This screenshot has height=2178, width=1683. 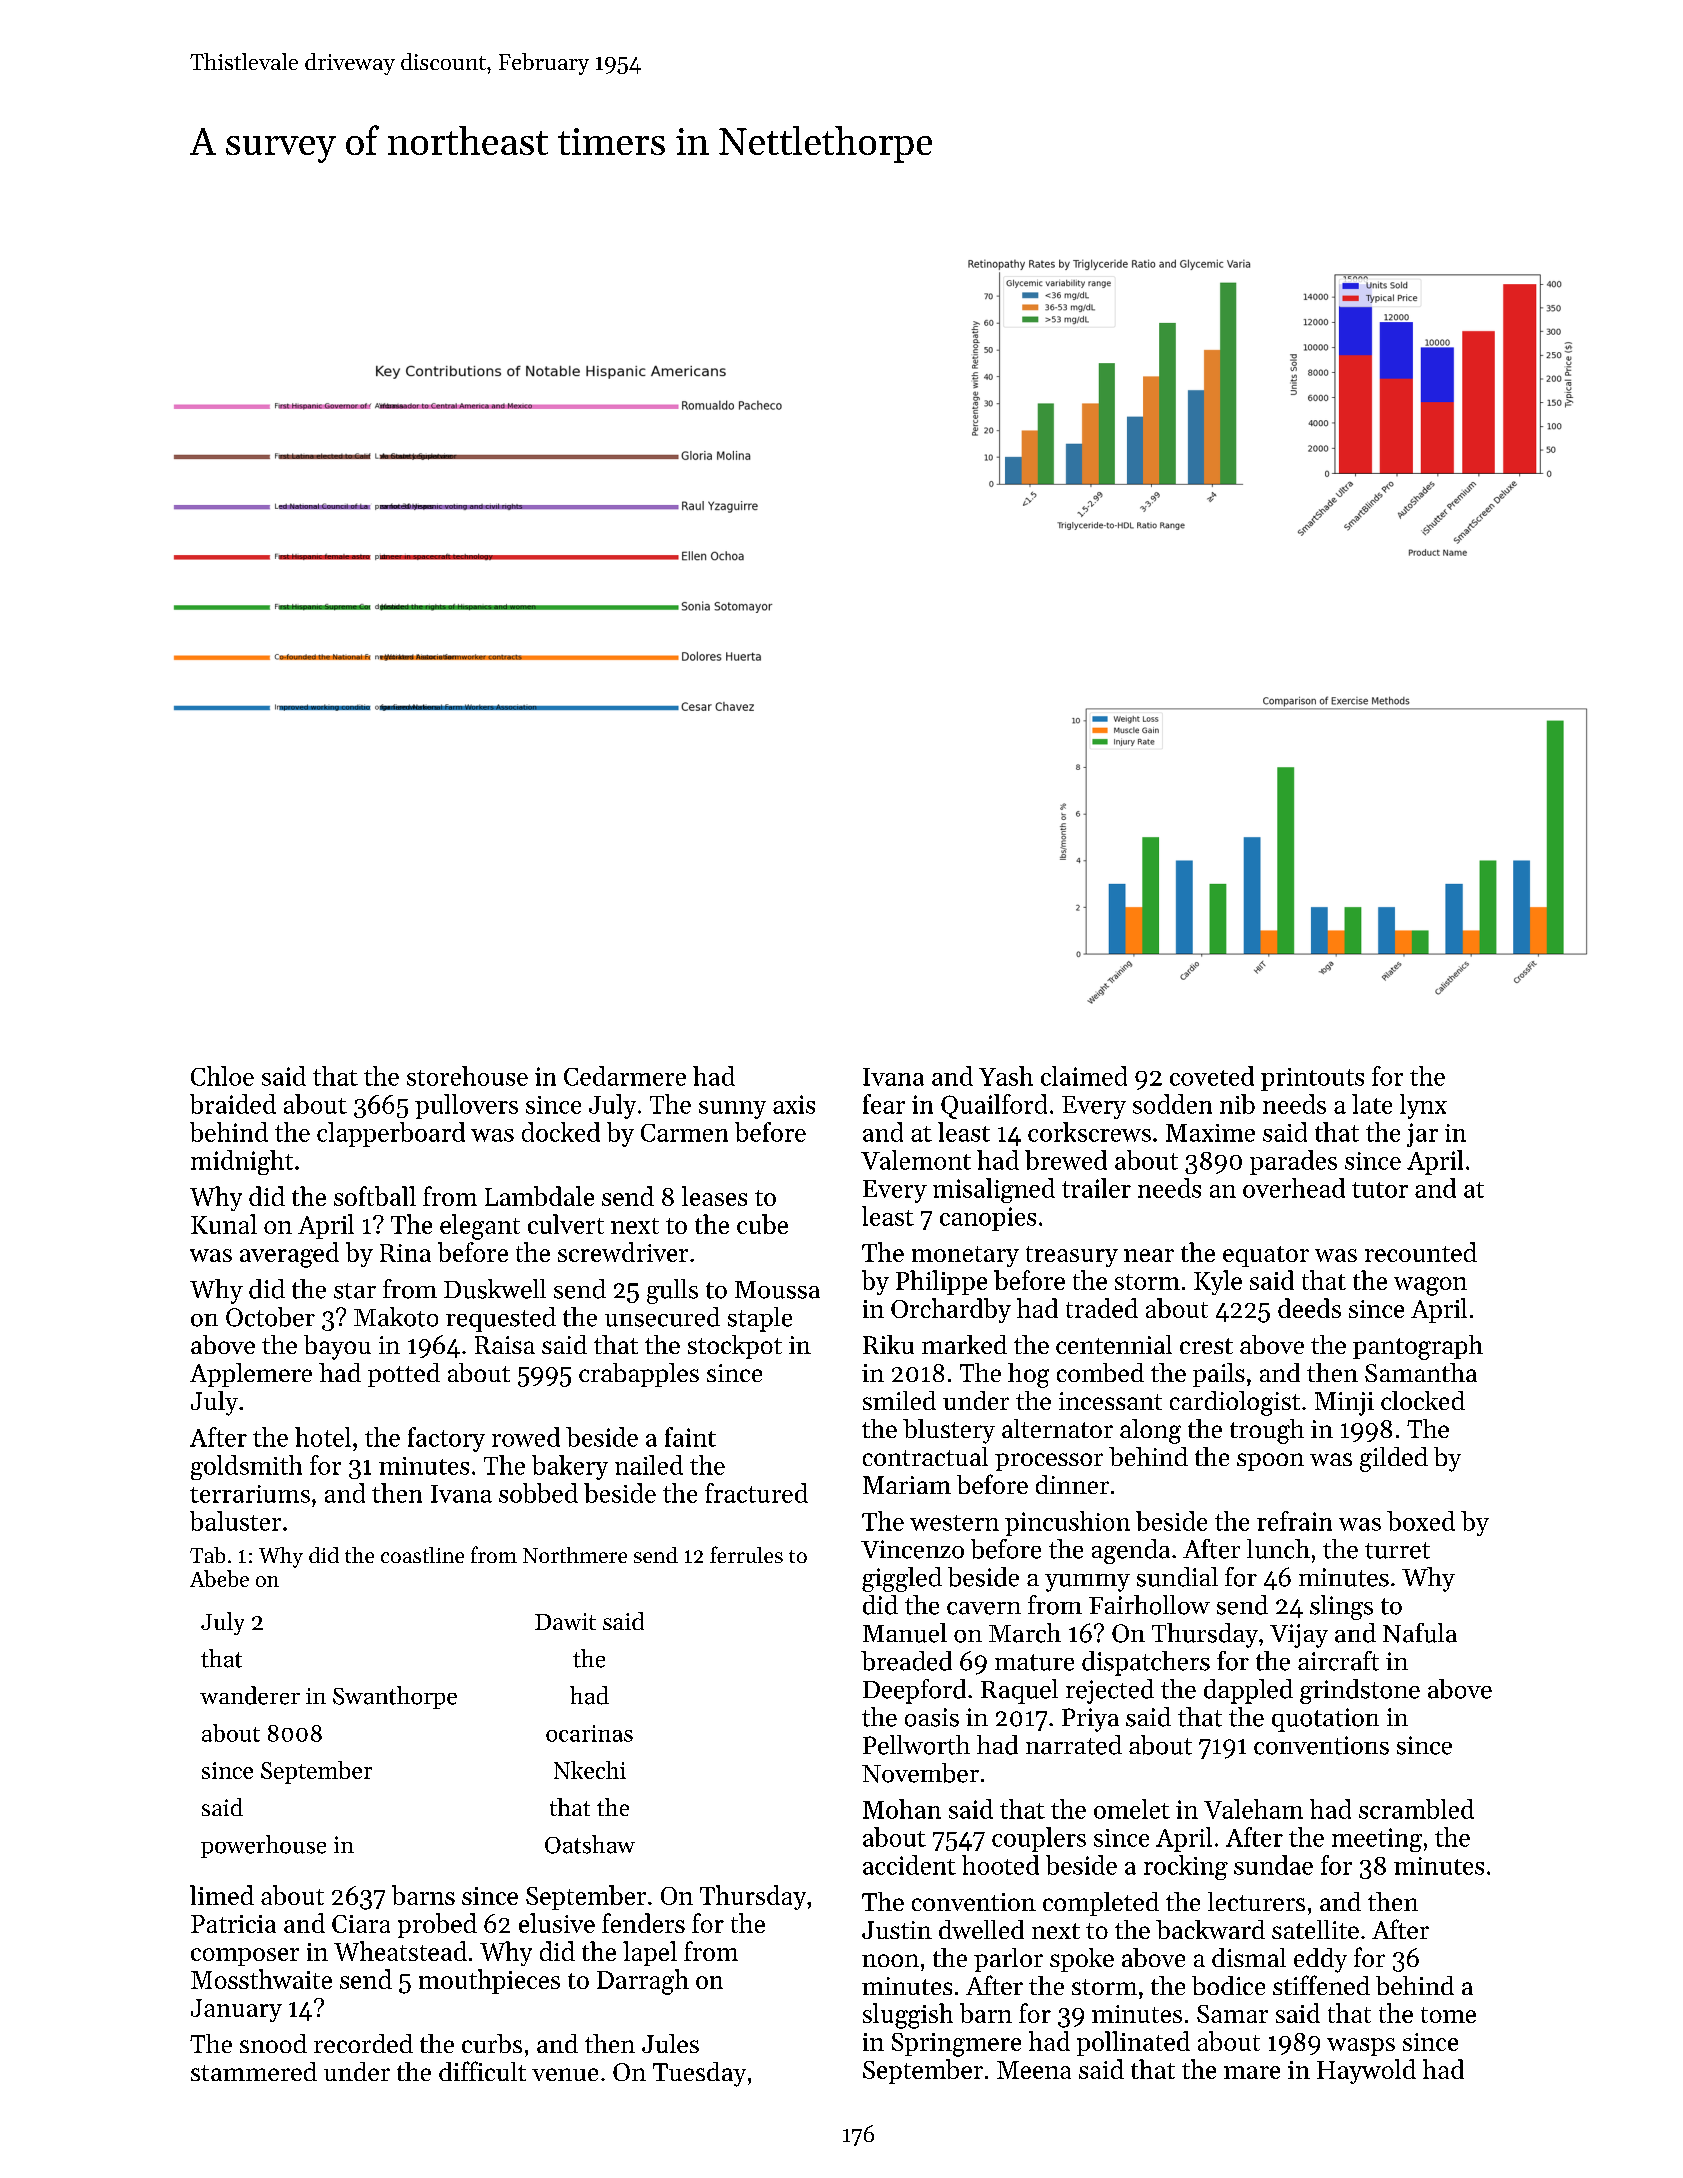 I want to click on Duskwell, so click(x=495, y=1289).
